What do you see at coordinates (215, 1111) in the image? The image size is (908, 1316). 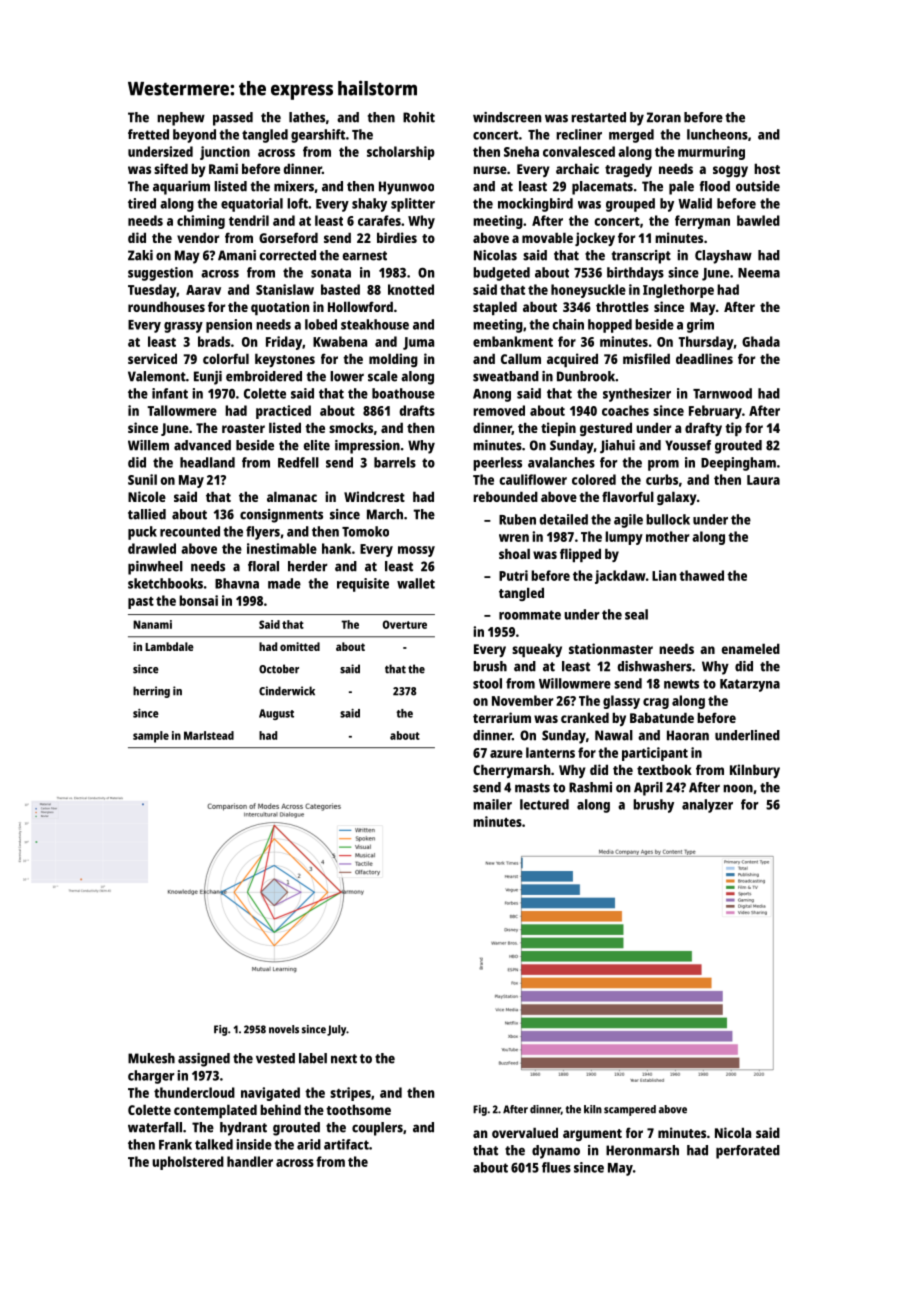 I see `contemplated` at bounding box center [215, 1111].
